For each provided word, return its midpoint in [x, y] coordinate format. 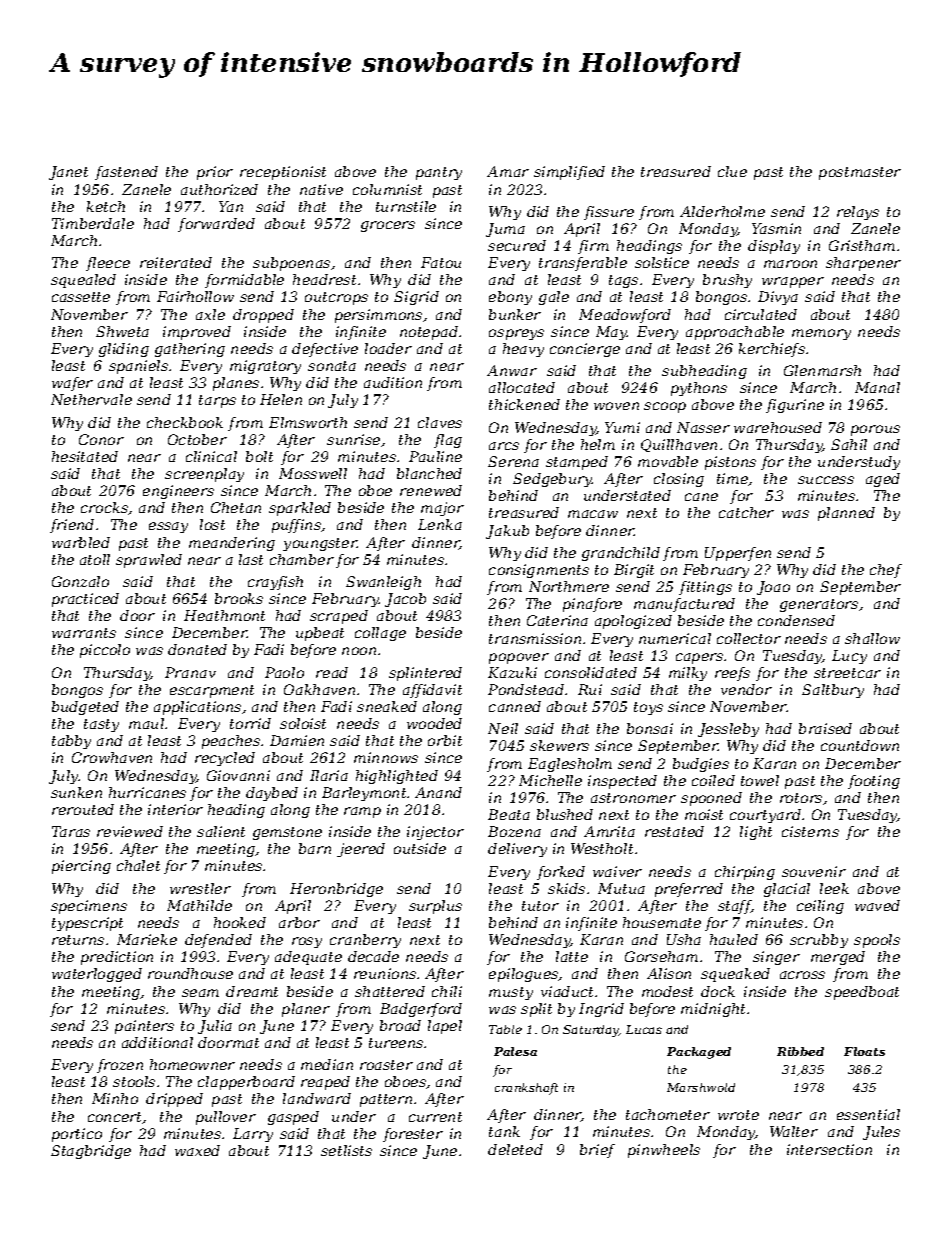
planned [846, 514]
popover [519, 658]
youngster [320, 544]
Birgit [634, 571]
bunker [515, 314]
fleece [108, 264]
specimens [89, 907]
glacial [787, 890]
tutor [540, 906]
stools [134, 1081]
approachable [735, 333]
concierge [585, 350]
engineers [178, 492]
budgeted [85, 708]
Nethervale [91, 399]
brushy [727, 281]
